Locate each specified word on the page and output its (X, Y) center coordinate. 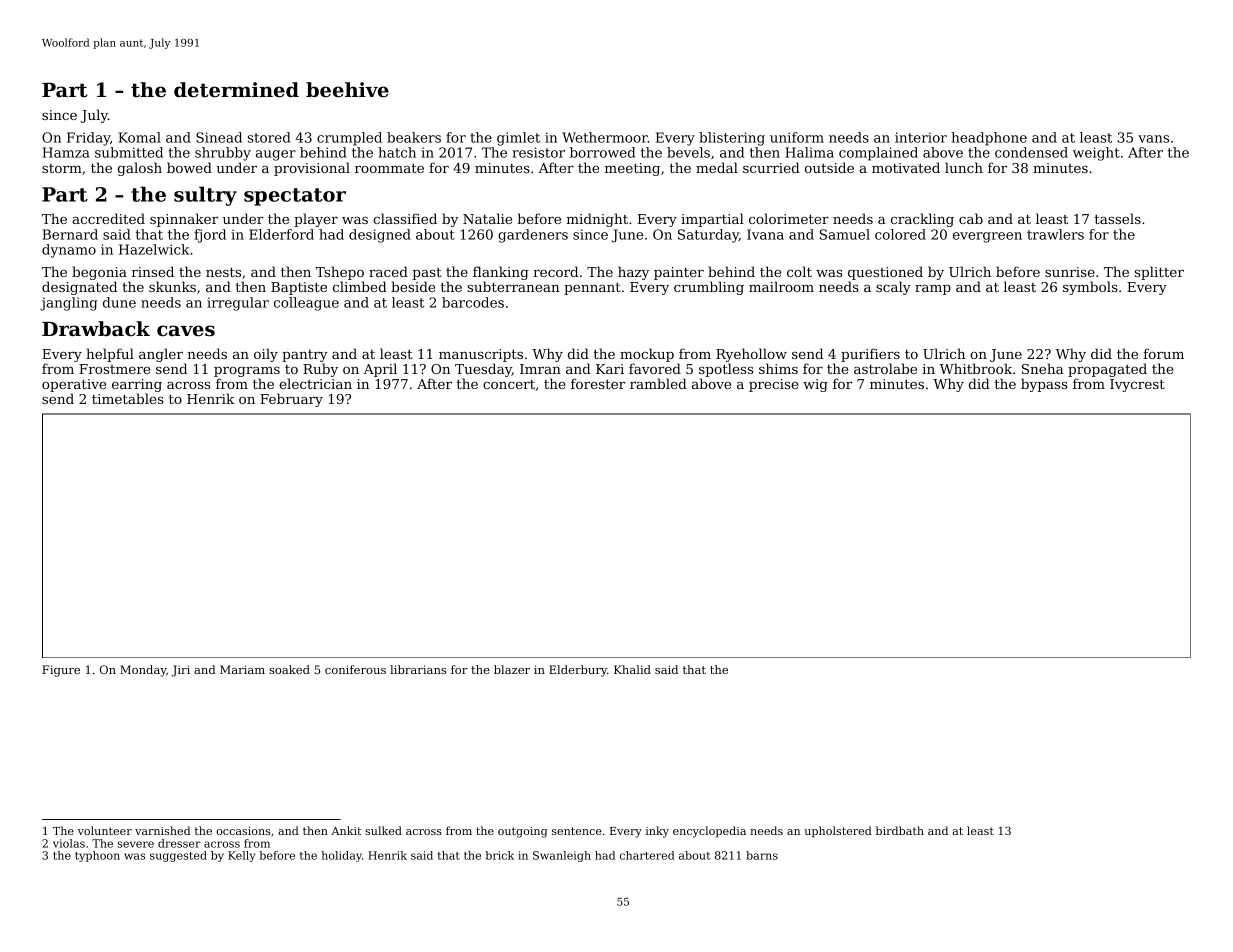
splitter (1159, 273)
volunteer (105, 830)
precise (774, 385)
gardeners (533, 236)
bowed (189, 167)
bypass (1044, 385)
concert (509, 384)
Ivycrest (1137, 385)
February (291, 400)
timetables (128, 398)
